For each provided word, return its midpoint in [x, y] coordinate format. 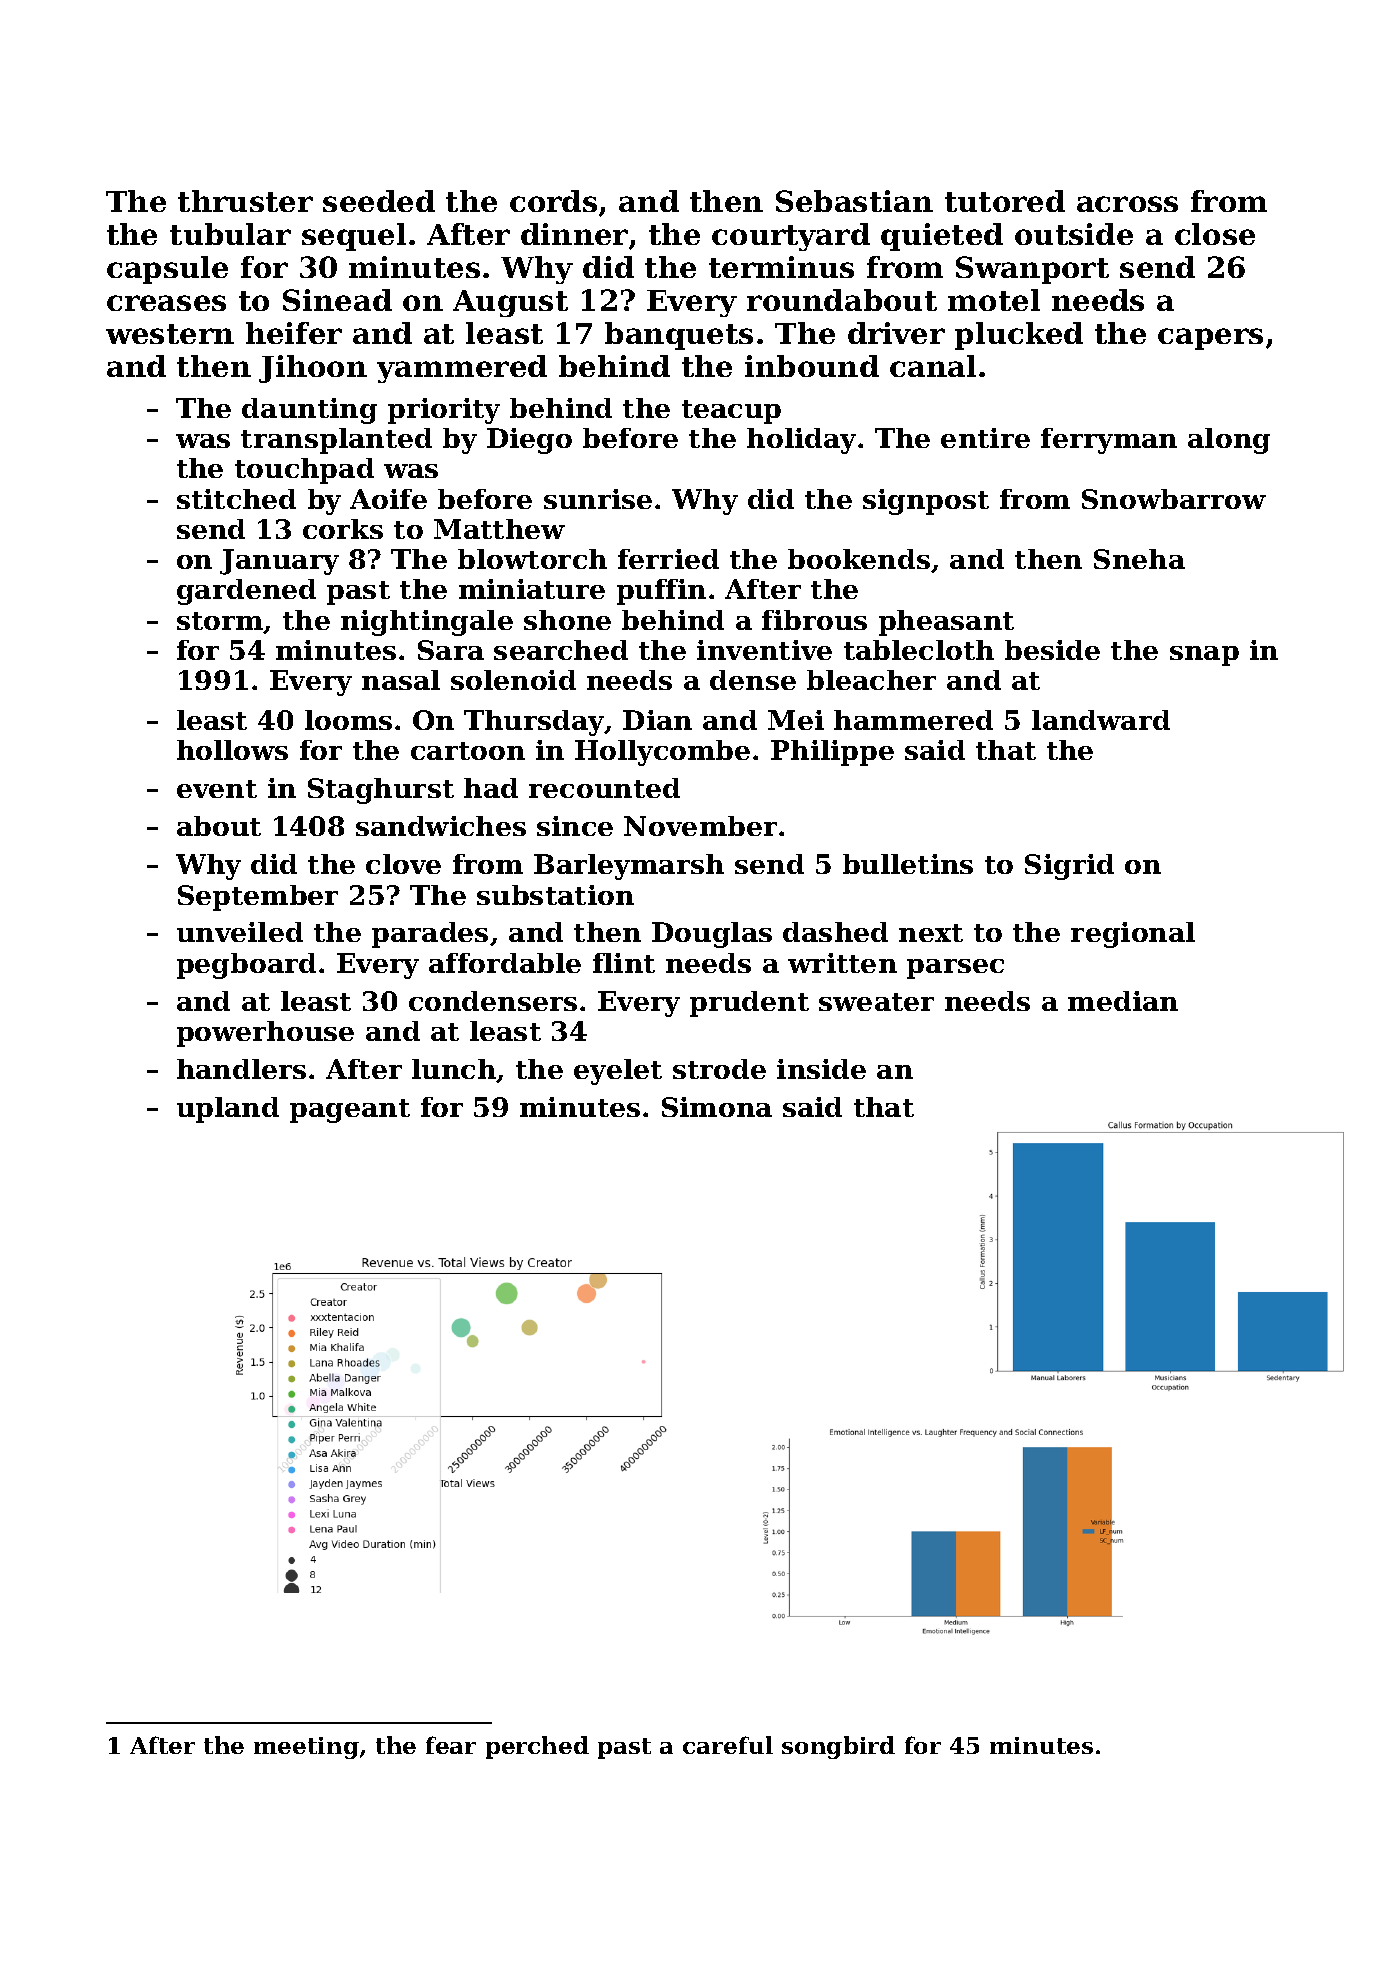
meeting [306, 1748]
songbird [838, 1747]
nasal [401, 680]
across [1127, 204]
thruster [245, 201]
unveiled [240, 932]
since [575, 826]
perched [537, 1747]
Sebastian [854, 201]
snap [1204, 656]
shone [567, 620]
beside [1052, 650]
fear [451, 1745]
